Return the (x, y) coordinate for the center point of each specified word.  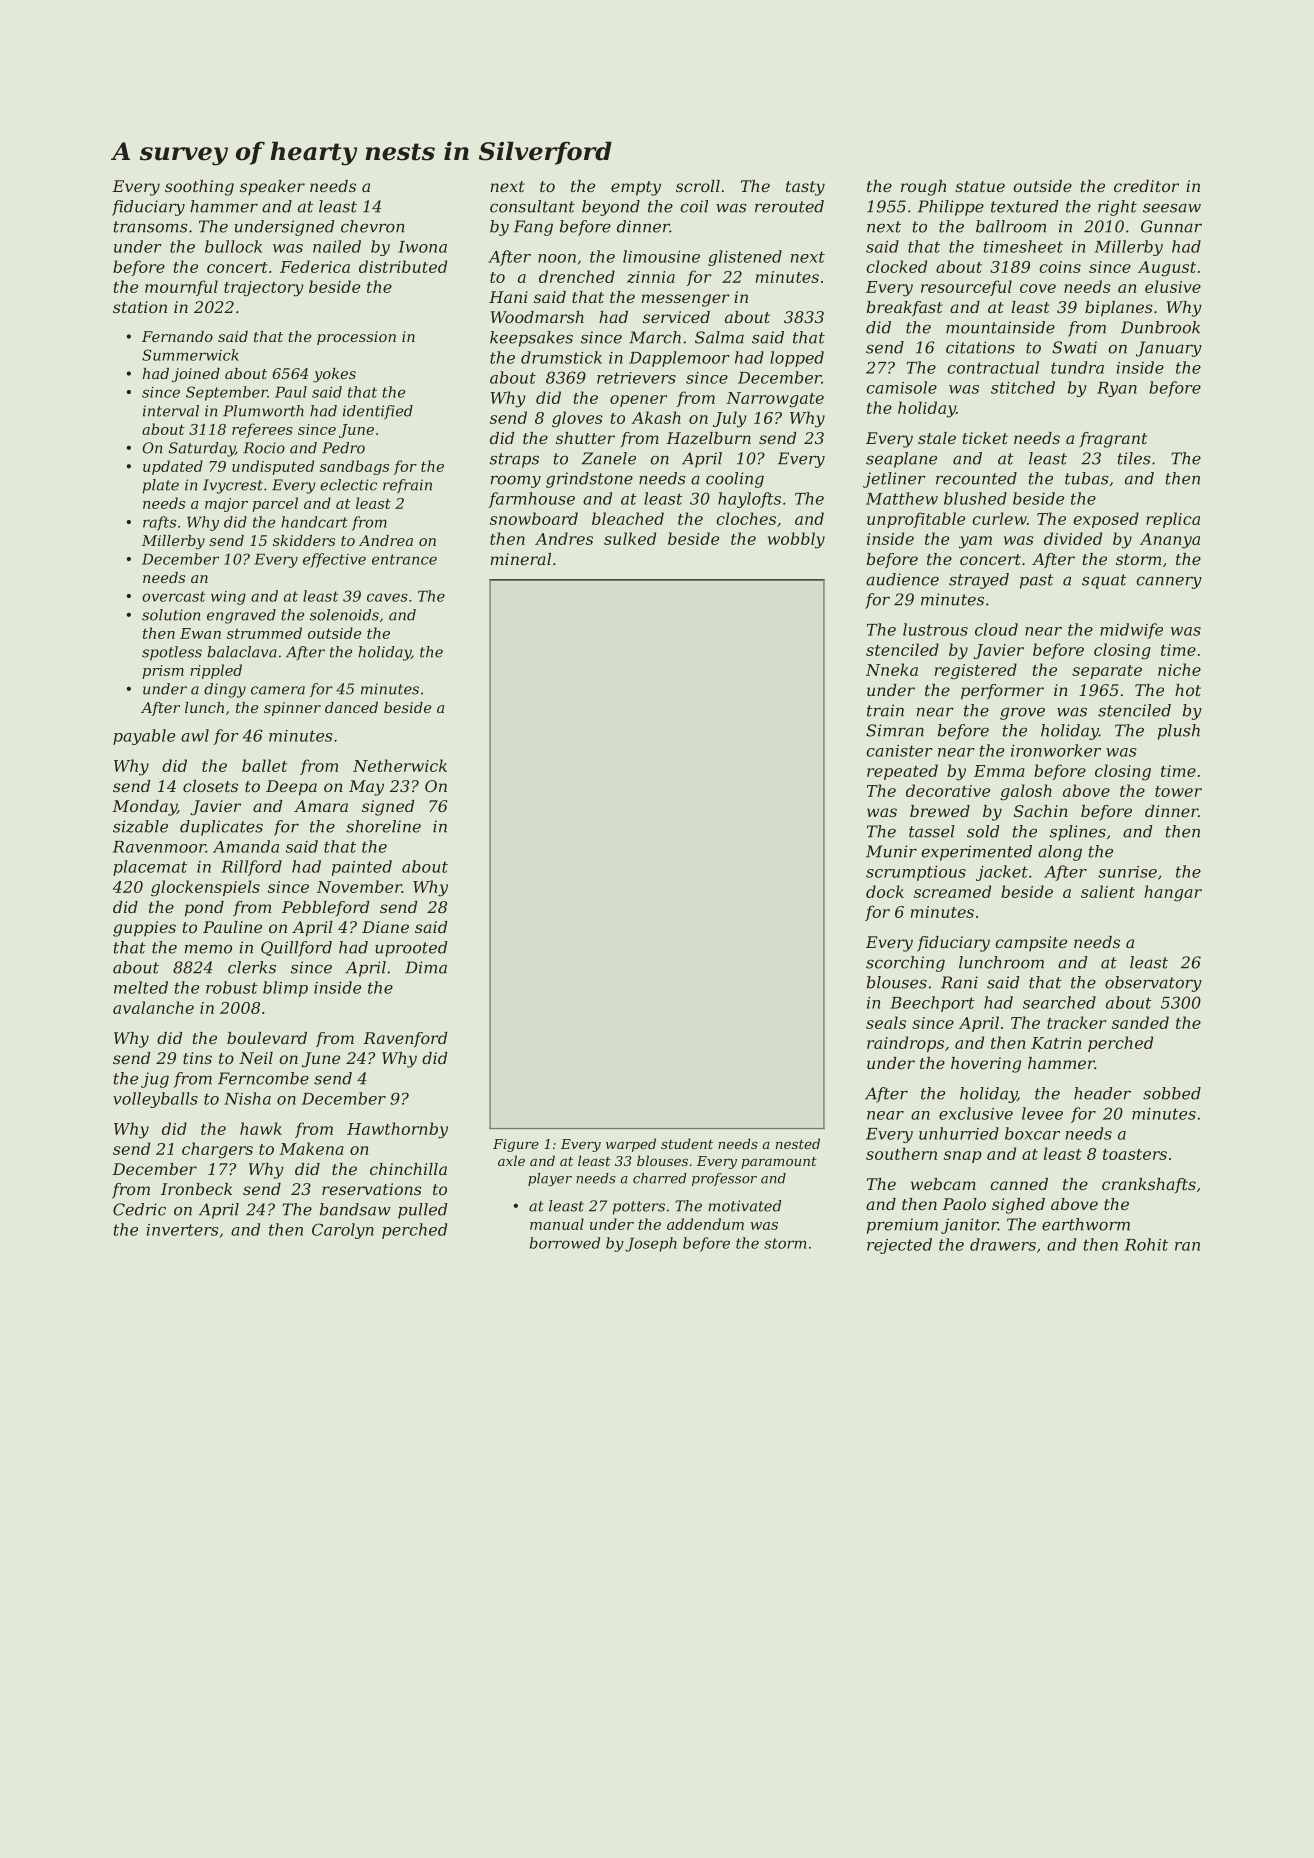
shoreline (383, 826)
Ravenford (405, 1039)
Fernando (177, 336)
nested (798, 1143)
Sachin (1041, 811)
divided (1073, 538)
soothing (199, 188)
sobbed (1172, 1093)
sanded (1140, 1022)
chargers (217, 1150)
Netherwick (400, 765)
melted (141, 987)
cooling (735, 480)
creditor (1146, 186)
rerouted (789, 206)
